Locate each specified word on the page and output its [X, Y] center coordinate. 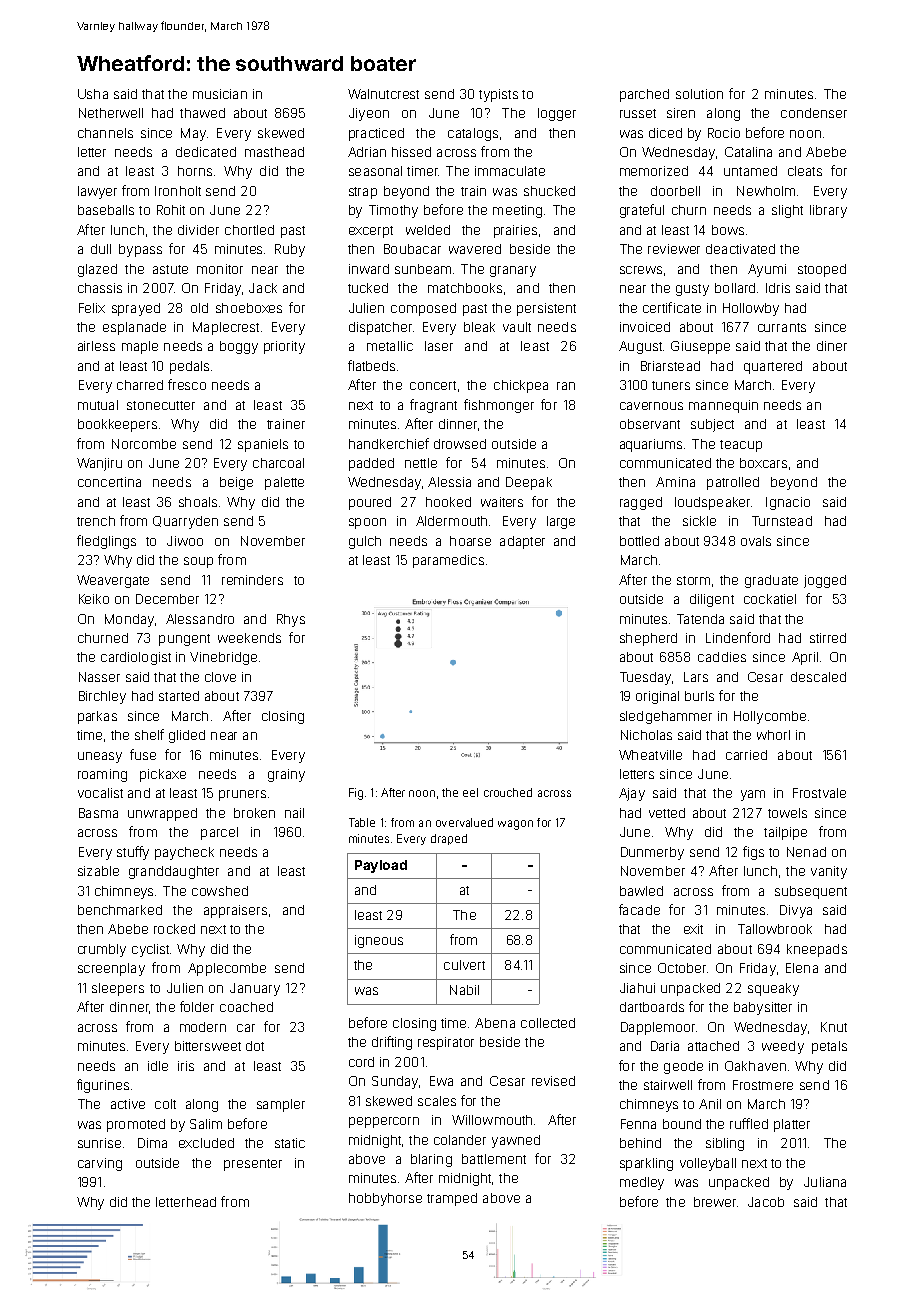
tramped [452, 1199]
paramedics [448, 561]
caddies [722, 657]
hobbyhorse [385, 1199]
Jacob [766, 1202]
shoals [198, 502]
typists [498, 95]
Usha [93, 94]
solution [699, 94]
